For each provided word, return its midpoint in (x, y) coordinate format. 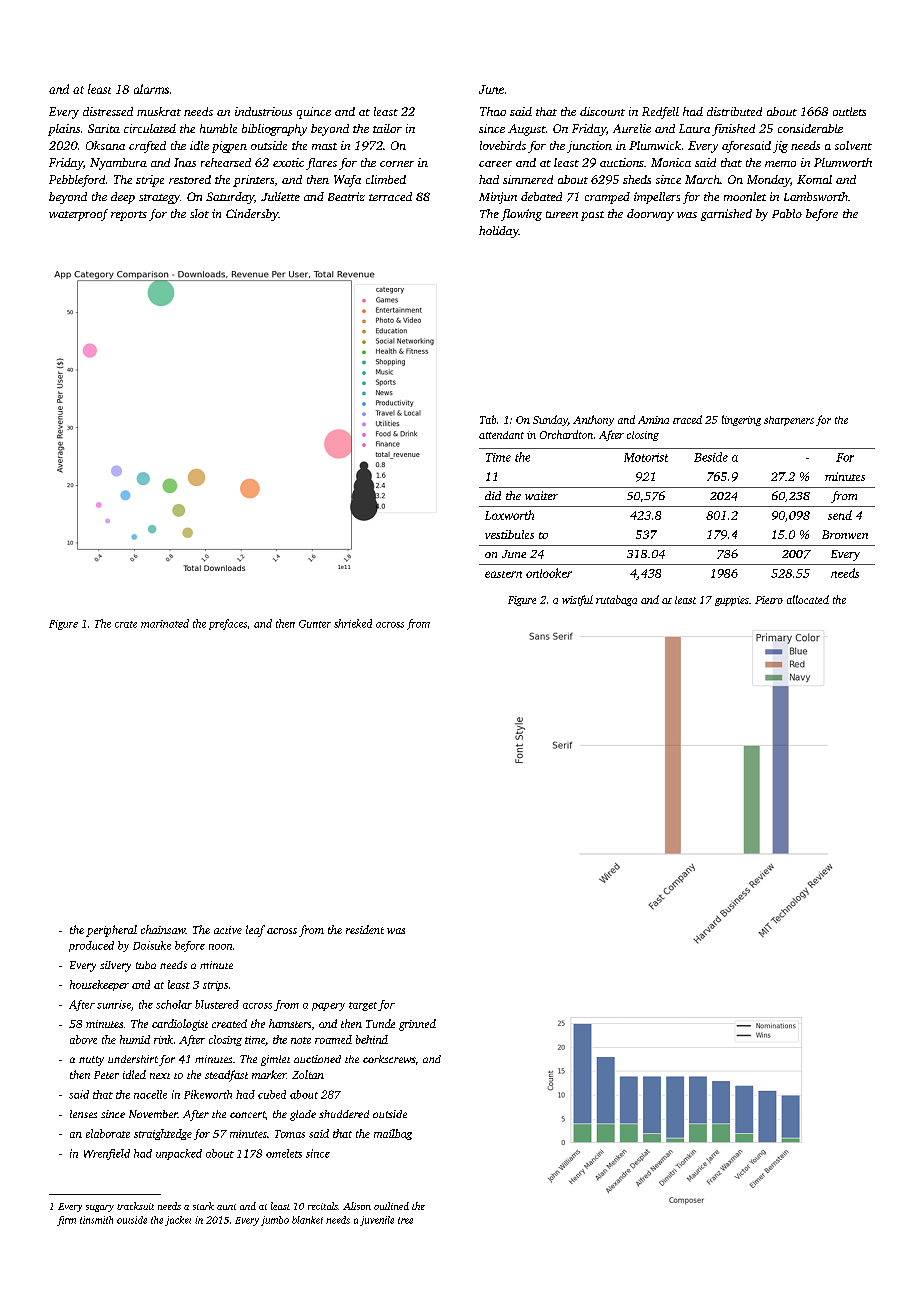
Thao (493, 111)
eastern (503, 574)
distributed (734, 111)
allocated (808, 599)
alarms (151, 89)
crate (126, 624)
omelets (284, 1153)
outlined (391, 1206)
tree (405, 1220)
